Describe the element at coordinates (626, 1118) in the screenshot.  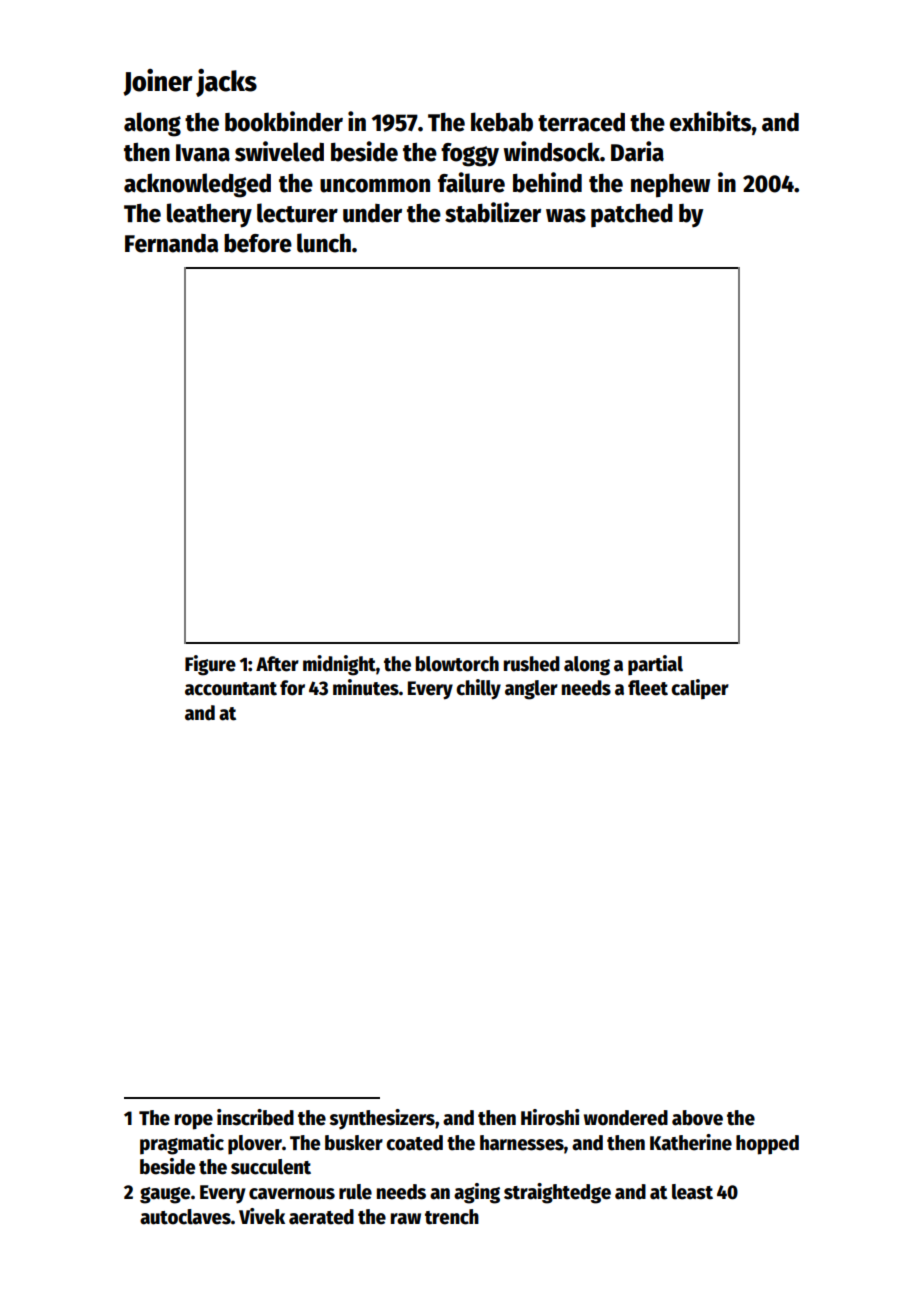
I see `wondered` at that location.
